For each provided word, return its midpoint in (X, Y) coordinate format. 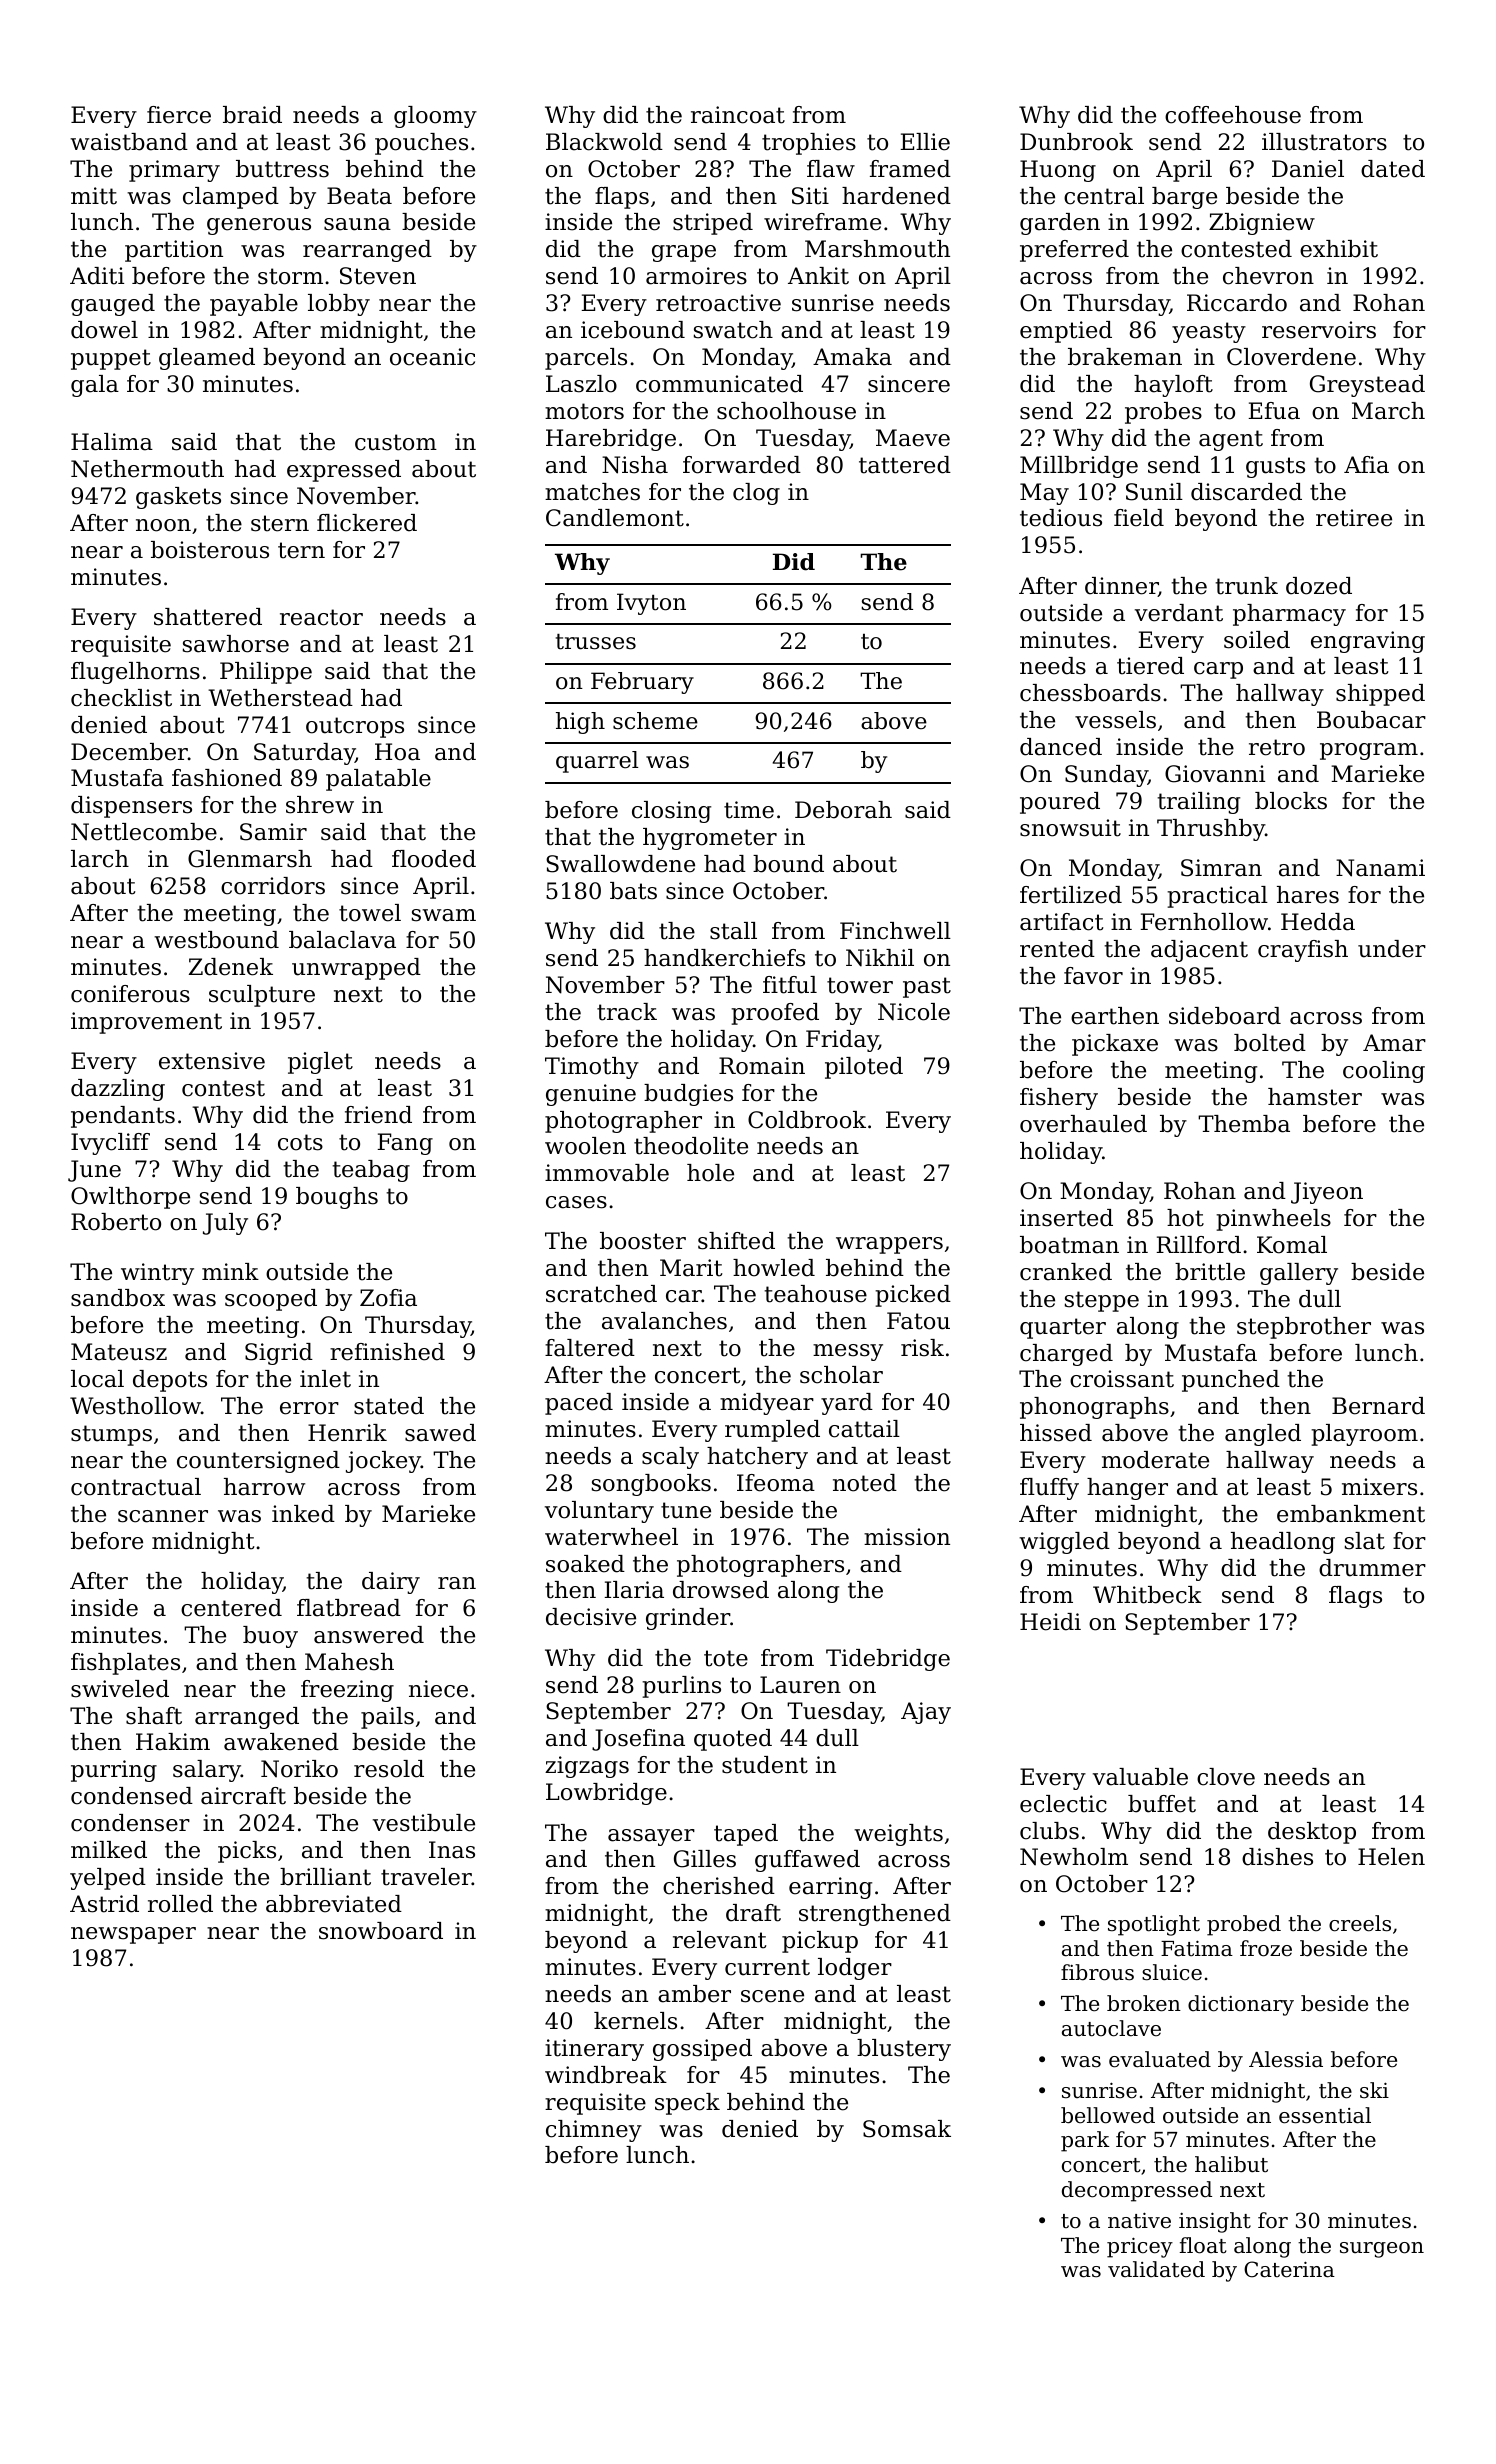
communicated (719, 384)
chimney (594, 2131)
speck (687, 2104)
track (627, 1012)
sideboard (1225, 1016)
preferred (1074, 251)
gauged (113, 305)
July (225, 1224)
